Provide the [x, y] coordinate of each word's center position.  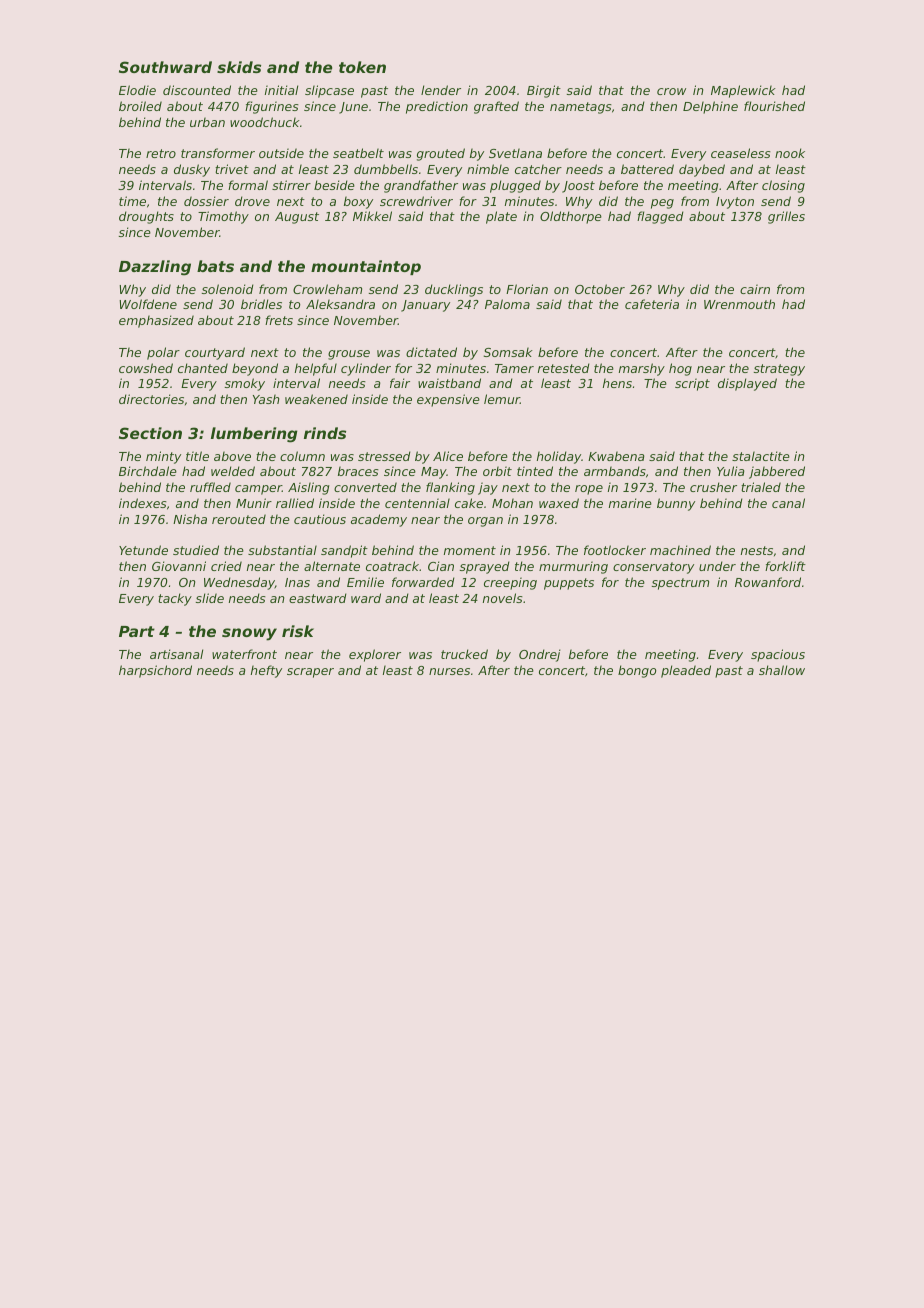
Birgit [544, 91]
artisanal [176, 654]
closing [783, 186]
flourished [774, 106]
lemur [502, 399]
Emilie [365, 582]
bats [215, 266]
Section [150, 433]
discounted [197, 90]
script [692, 384]
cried [226, 566]
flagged [660, 217]
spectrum [680, 584]
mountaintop [366, 267]
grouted [441, 154]
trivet [232, 169]
